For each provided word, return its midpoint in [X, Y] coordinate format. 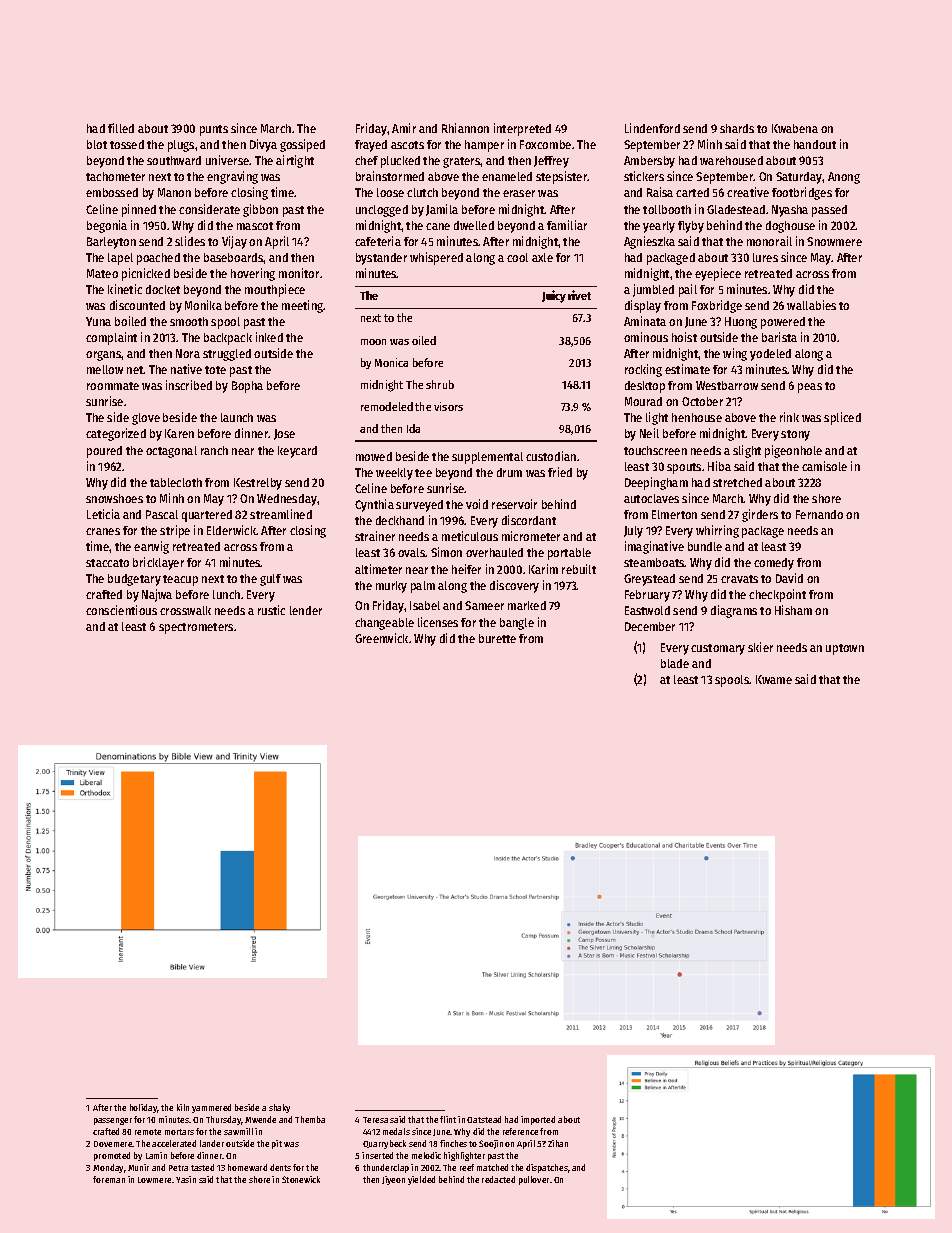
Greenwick [381, 638]
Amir [404, 128]
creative [748, 192]
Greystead [649, 580]
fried [560, 472]
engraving [232, 177]
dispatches [547, 1168]
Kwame [774, 679]
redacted [498, 1179]
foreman [109, 1179]
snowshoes [114, 498]
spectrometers [196, 628]
